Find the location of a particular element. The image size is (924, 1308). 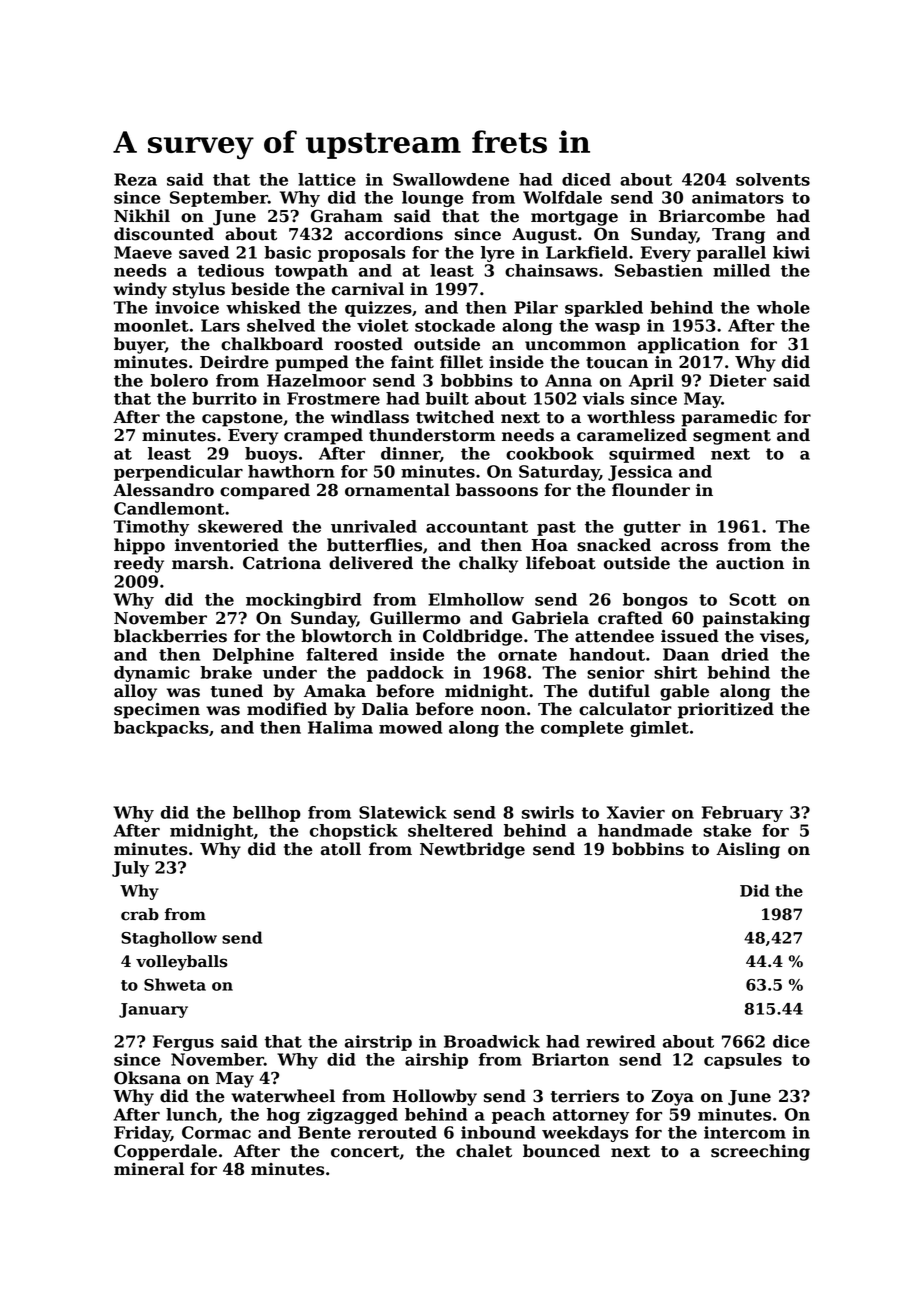

dinner is located at coordinates (410, 453).
